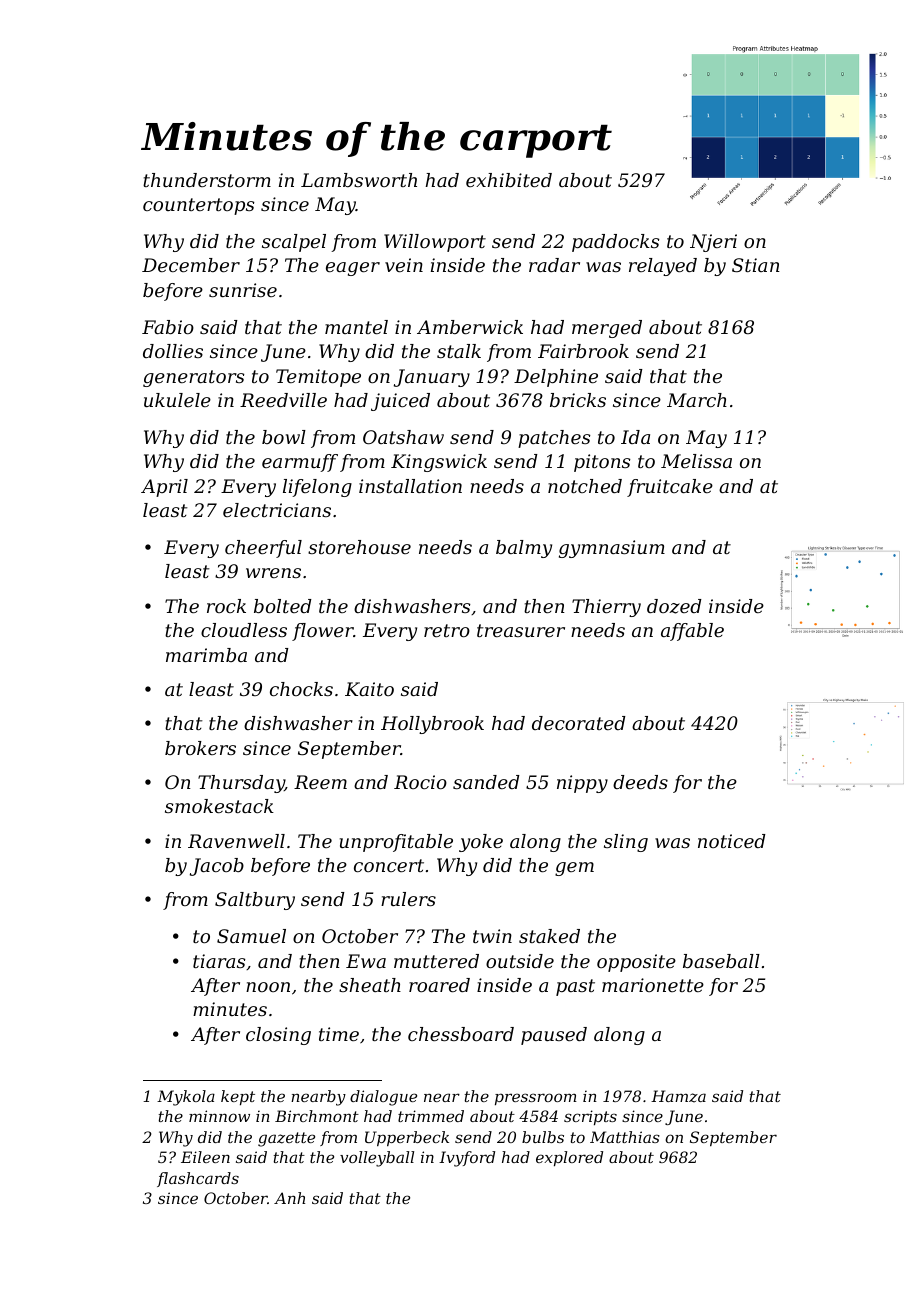  What do you see at coordinates (509, 180) in the page?
I see `exhibited` at bounding box center [509, 180].
